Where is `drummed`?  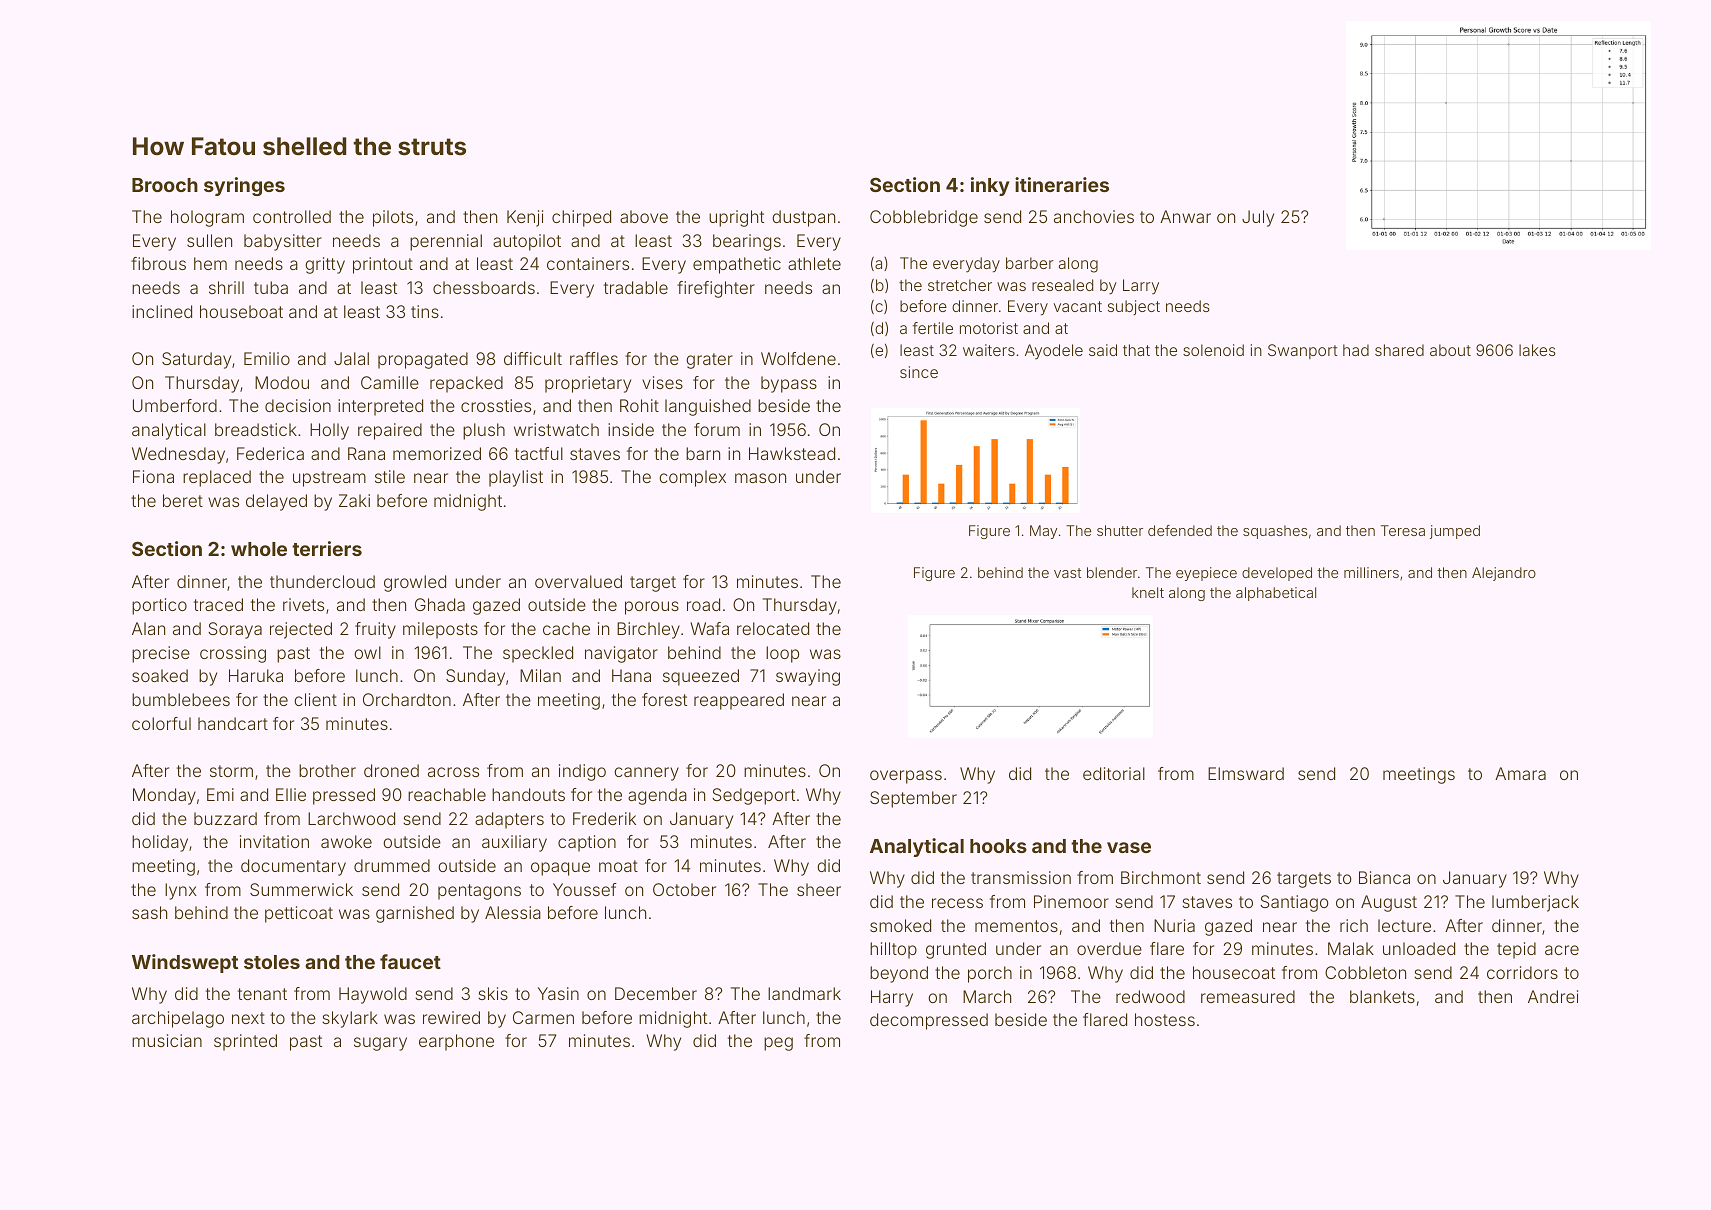
drummed is located at coordinates (392, 865).
